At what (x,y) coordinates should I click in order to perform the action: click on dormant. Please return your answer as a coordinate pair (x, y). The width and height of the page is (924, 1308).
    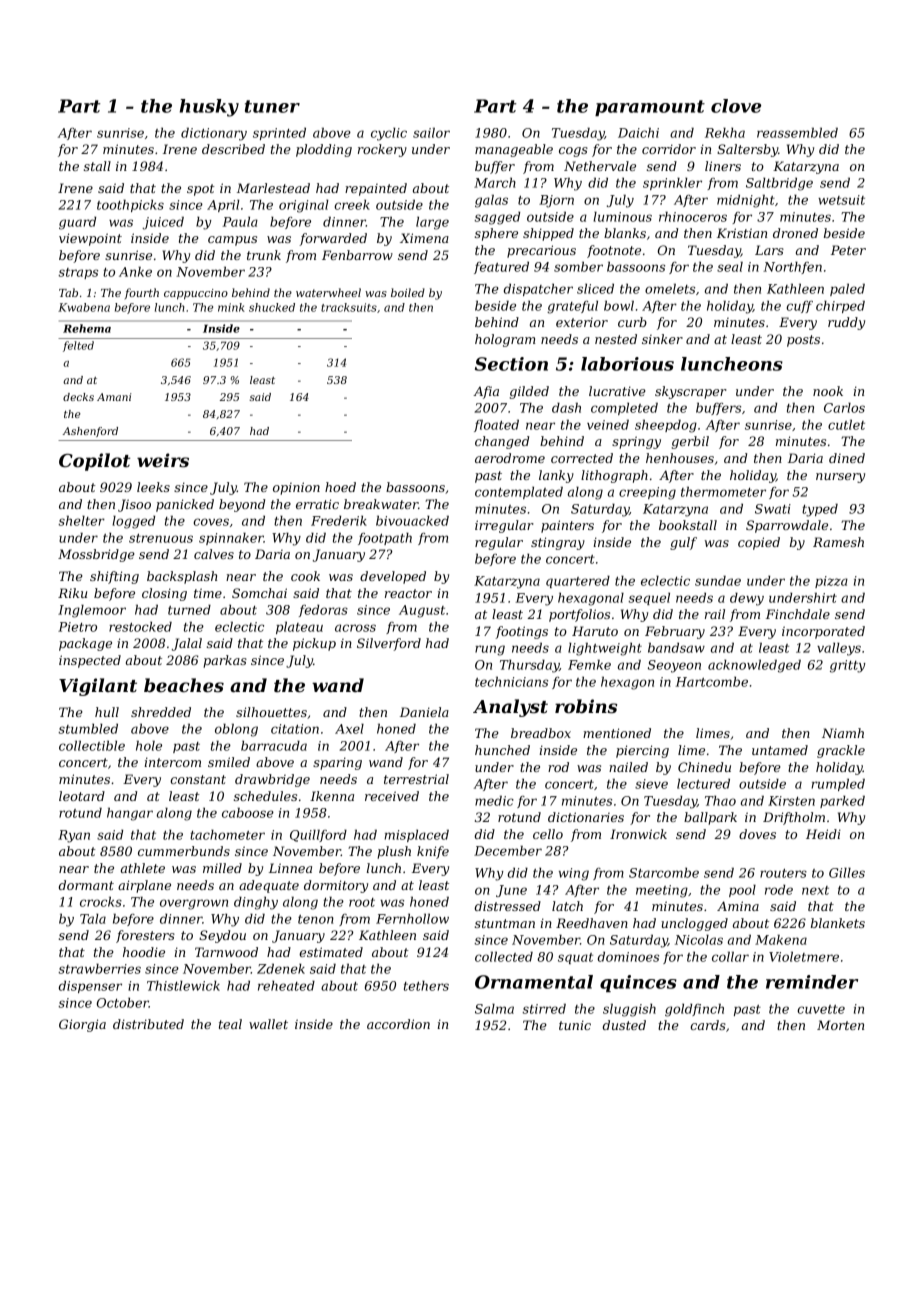
    Looking at the image, I should click on (86, 885).
